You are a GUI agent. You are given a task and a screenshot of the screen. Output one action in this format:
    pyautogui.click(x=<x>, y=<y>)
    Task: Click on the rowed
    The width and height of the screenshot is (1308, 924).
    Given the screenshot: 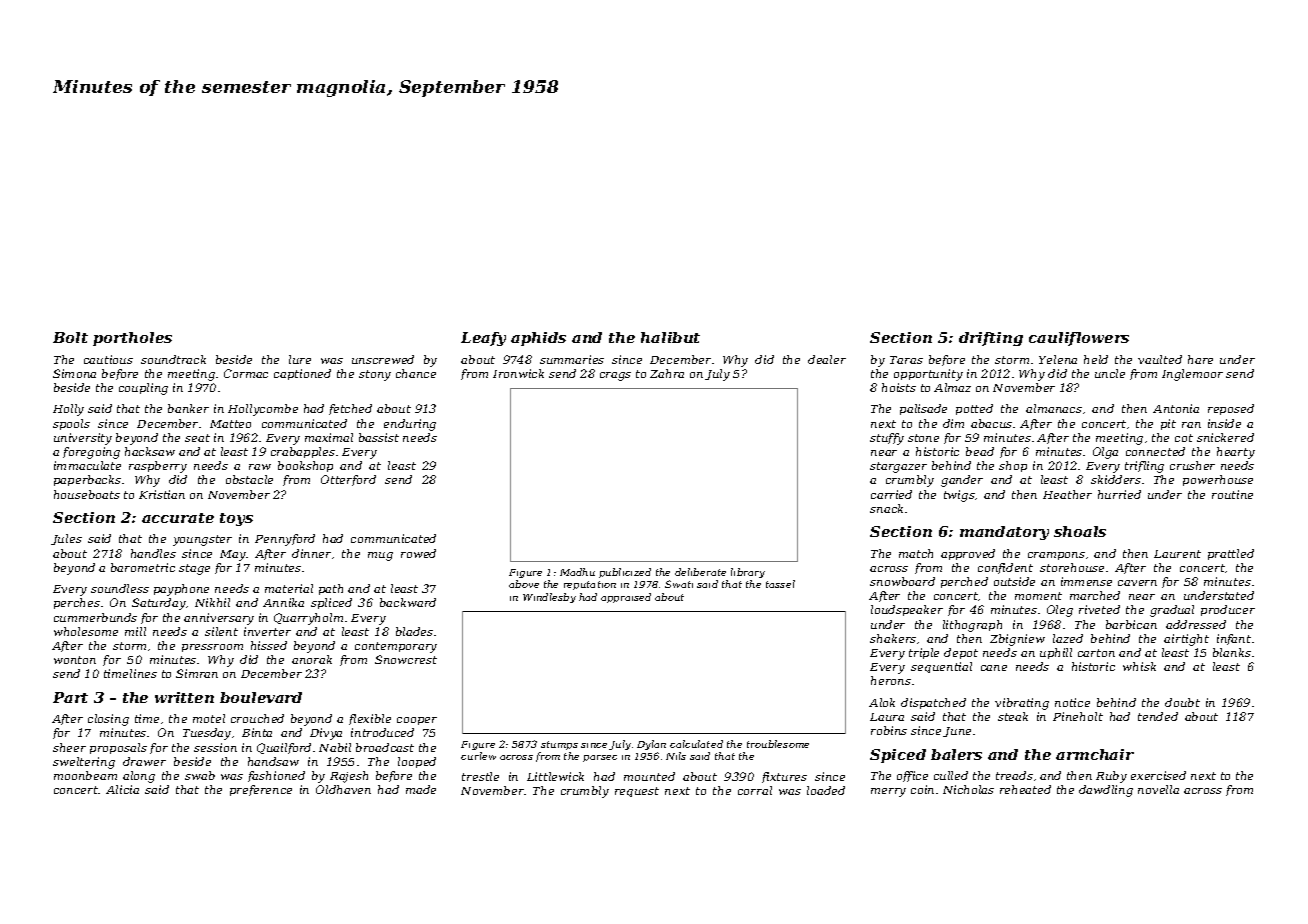 What is the action you would take?
    pyautogui.click(x=418, y=553)
